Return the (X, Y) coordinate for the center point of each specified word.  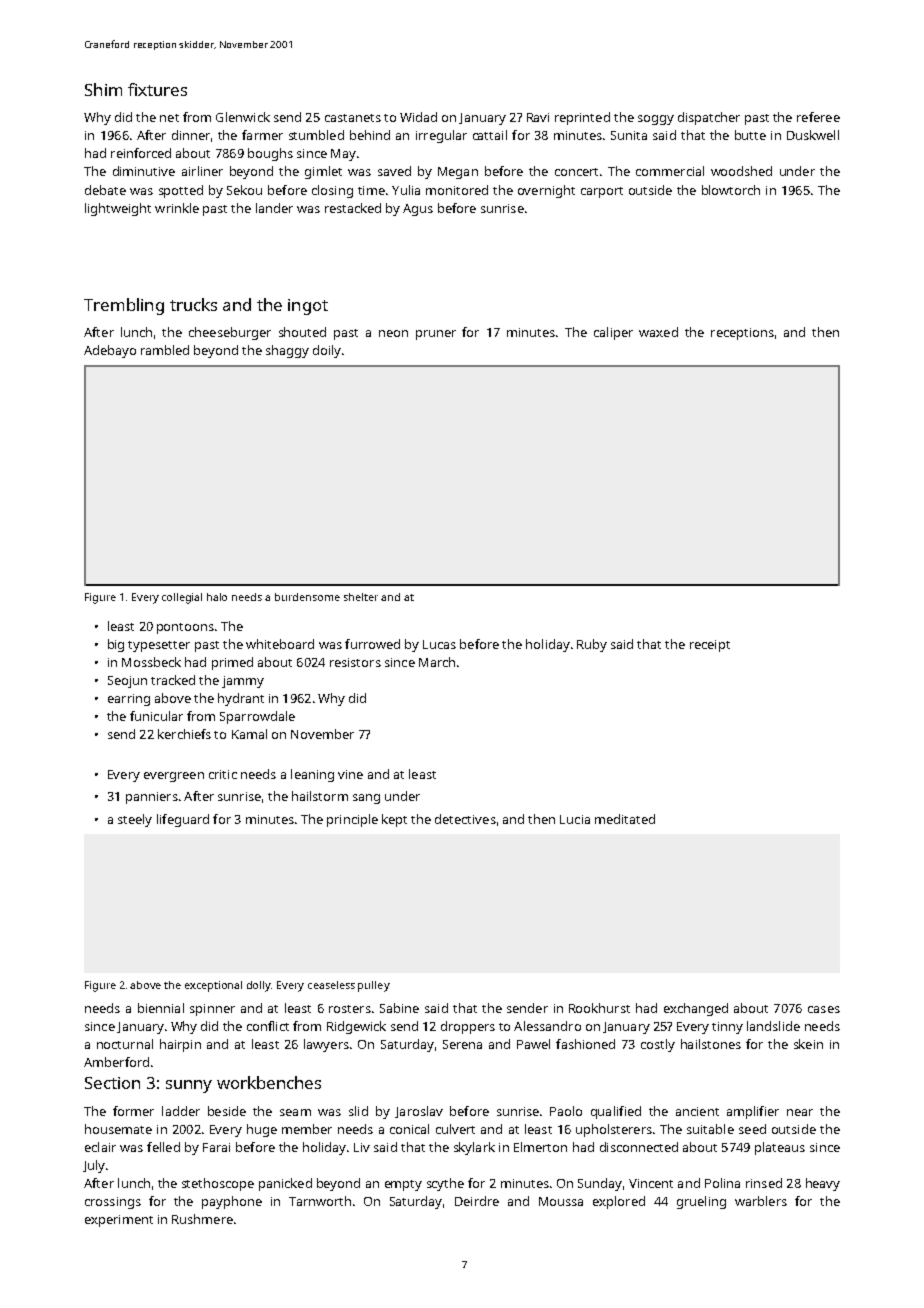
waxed (658, 332)
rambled (165, 350)
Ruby (592, 645)
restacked (353, 208)
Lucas (439, 644)
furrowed (372, 644)
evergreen (174, 777)
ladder (181, 1111)
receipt (710, 646)
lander (274, 208)
